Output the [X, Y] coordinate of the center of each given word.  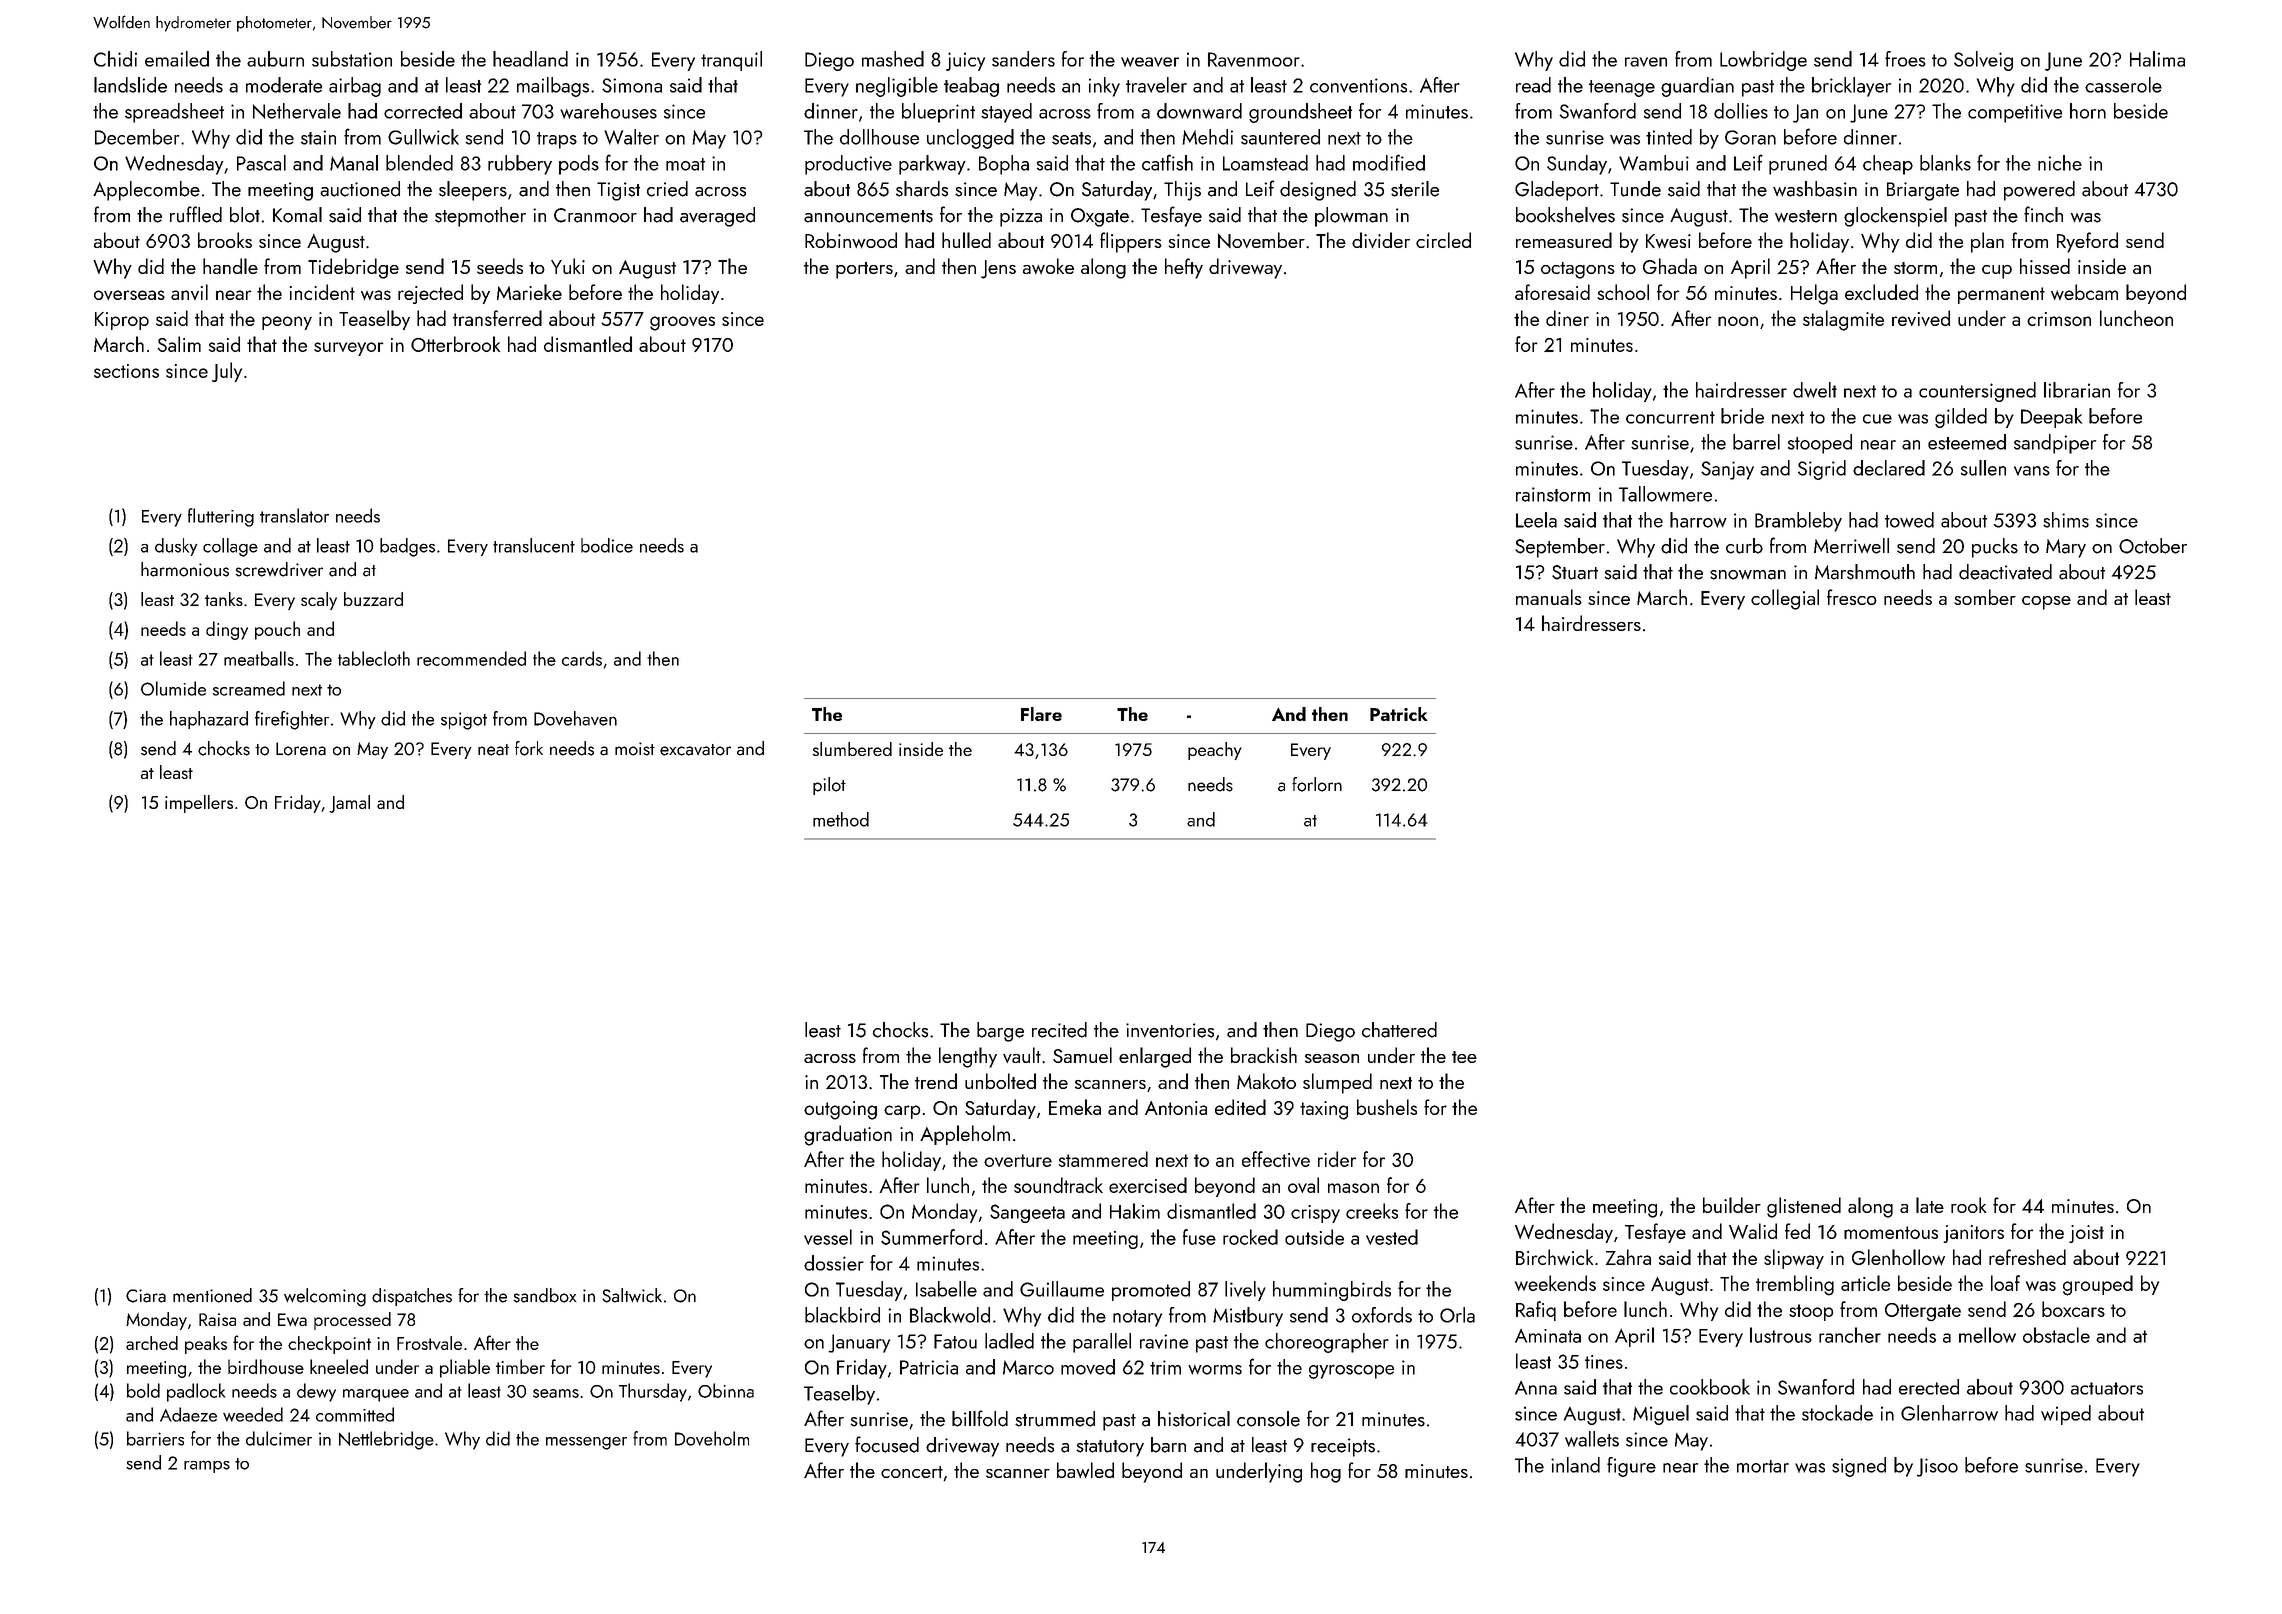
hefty [1184, 268]
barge [1000, 1032]
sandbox [545, 1295]
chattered [1399, 1030]
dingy [227, 630]
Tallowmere [1665, 494]
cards [582, 658]
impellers [199, 804]
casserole [2123, 85]
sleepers [473, 191]
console [1268, 1419]
